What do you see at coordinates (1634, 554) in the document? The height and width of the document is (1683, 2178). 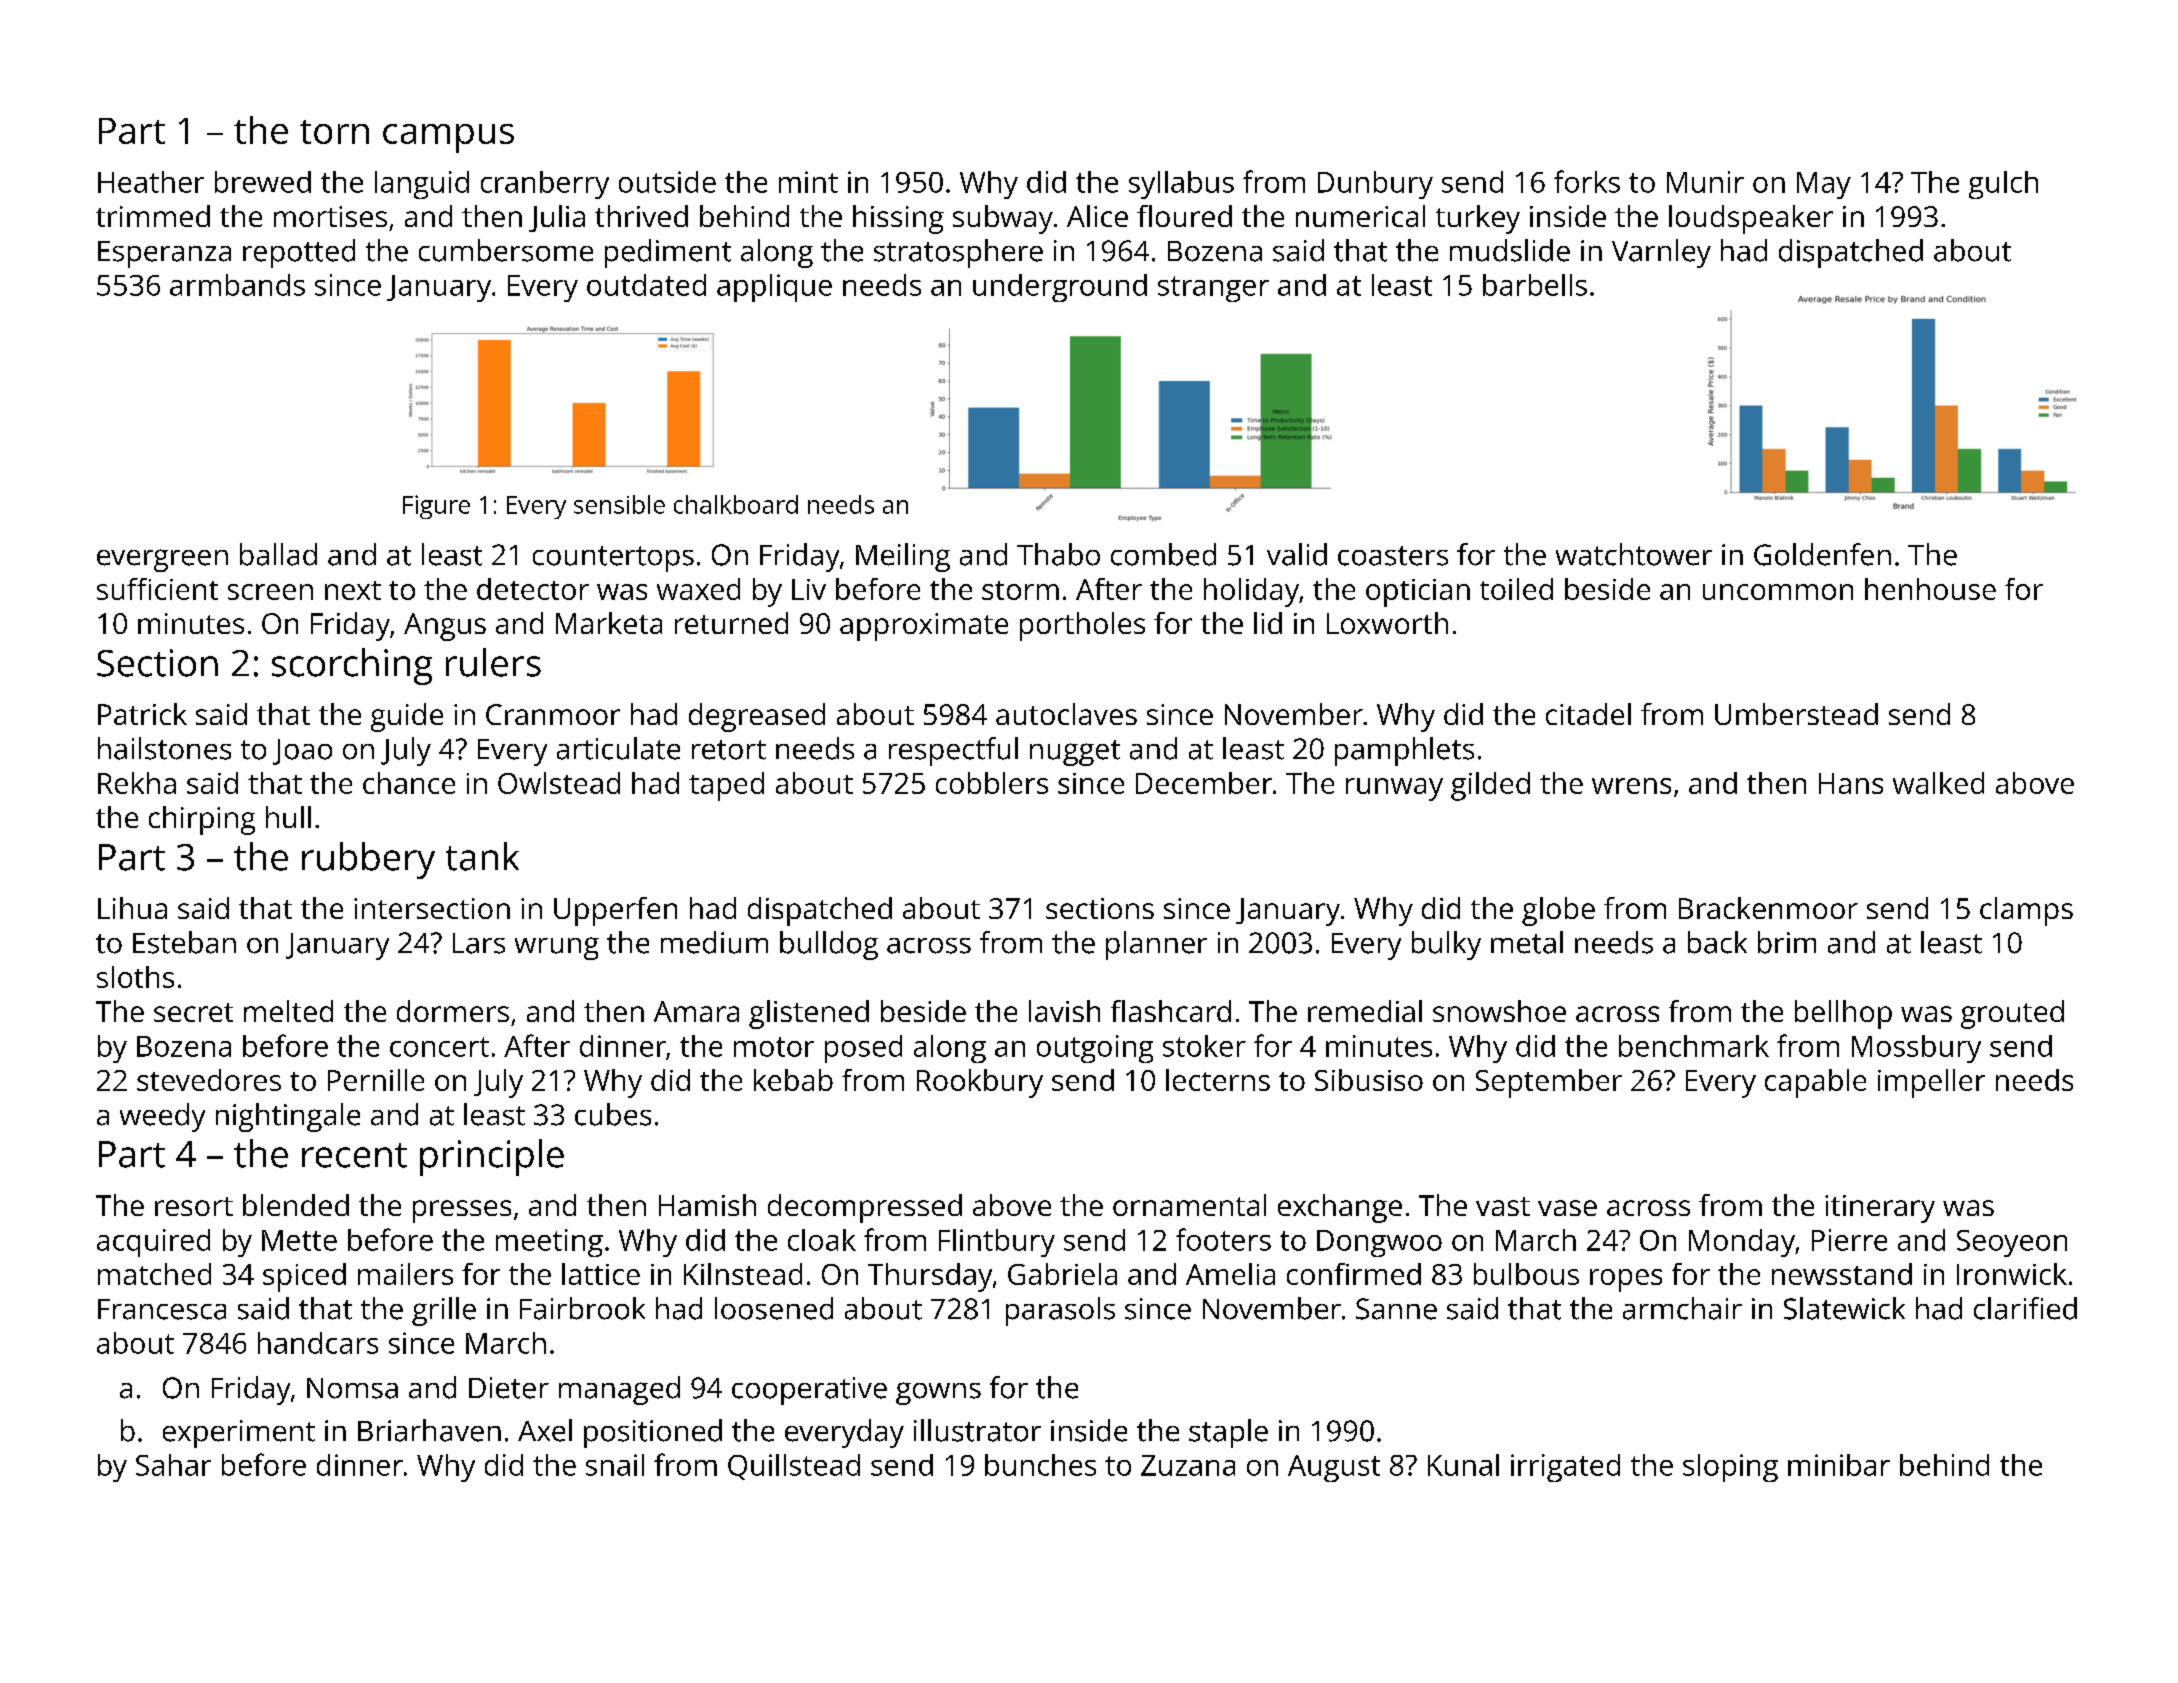 I see `watchtower` at bounding box center [1634, 554].
